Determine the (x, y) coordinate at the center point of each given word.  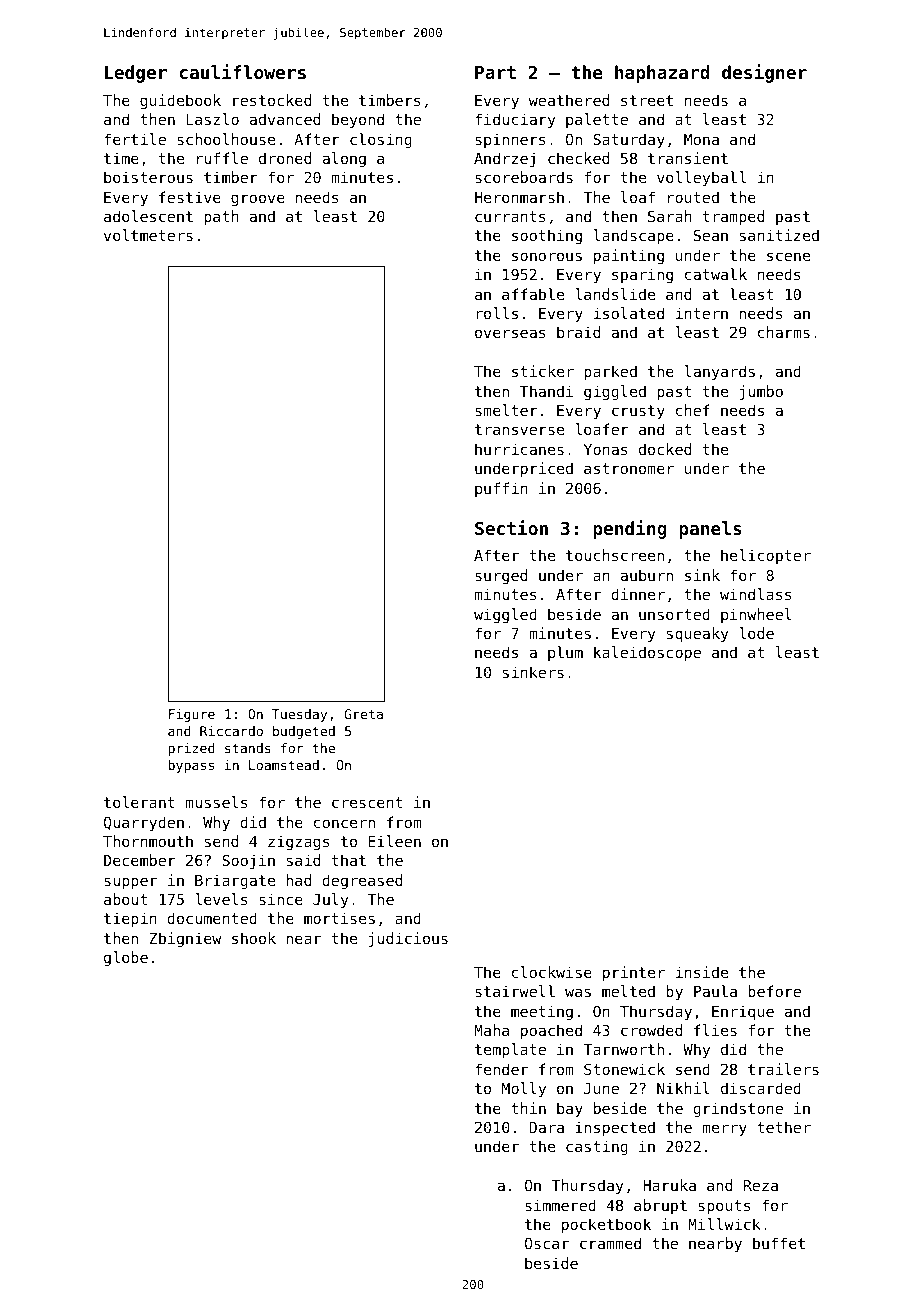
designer (764, 73)
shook (254, 938)
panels (710, 530)
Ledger (136, 74)
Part (495, 72)
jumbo (761, 392)
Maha (491, 1030)
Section (511, 527)
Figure (192, 715)
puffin (501, 489)
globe (126, 958)
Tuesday (299, 715)
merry (724, 1130)
